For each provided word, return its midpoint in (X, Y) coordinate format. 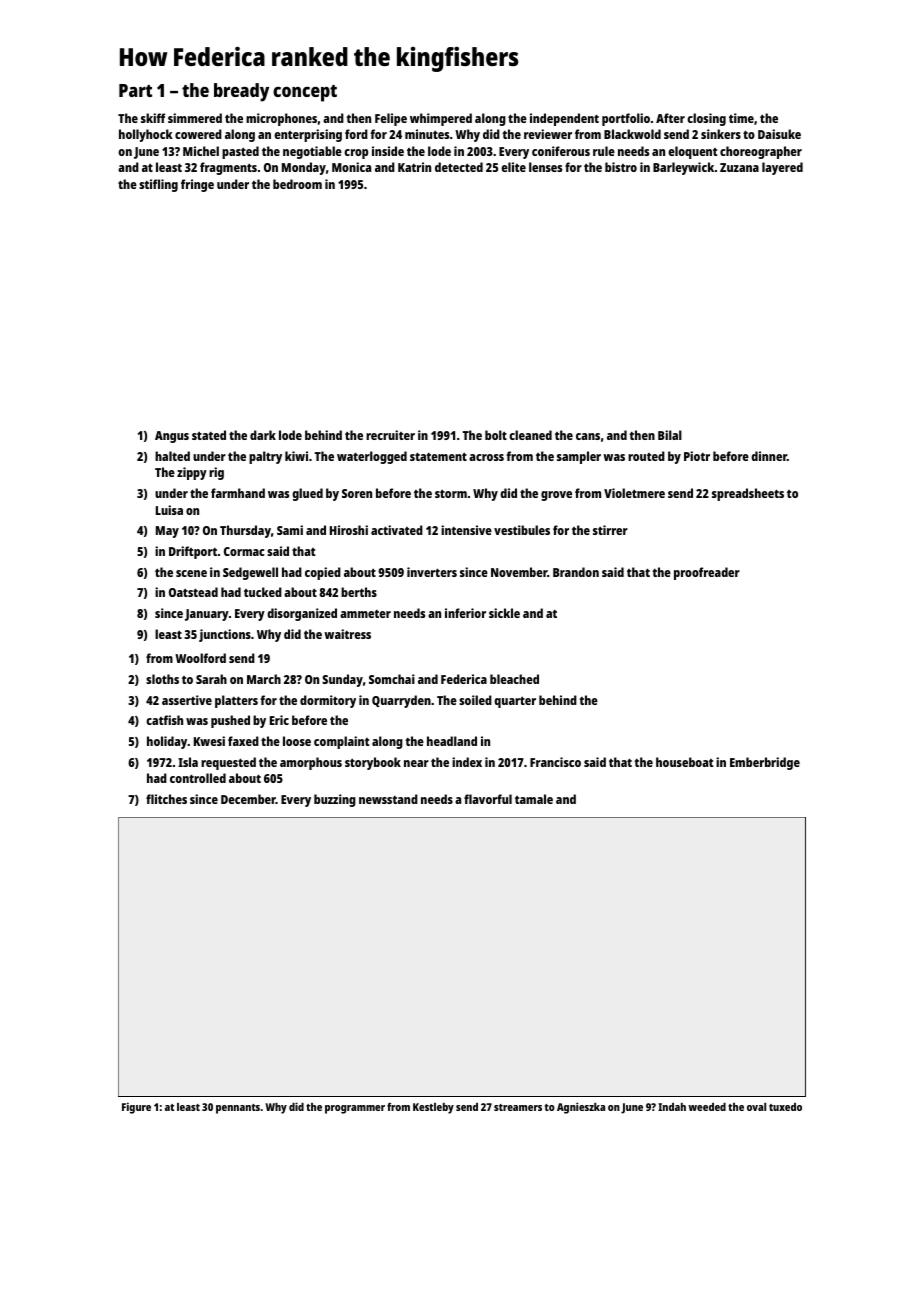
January (207, 615)
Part (135, 90)
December (248, 799)
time (741, 118)
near (416, 763)
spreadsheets (748, 494)
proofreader (707, 573)
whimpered (441, 119)
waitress (347, 634)
